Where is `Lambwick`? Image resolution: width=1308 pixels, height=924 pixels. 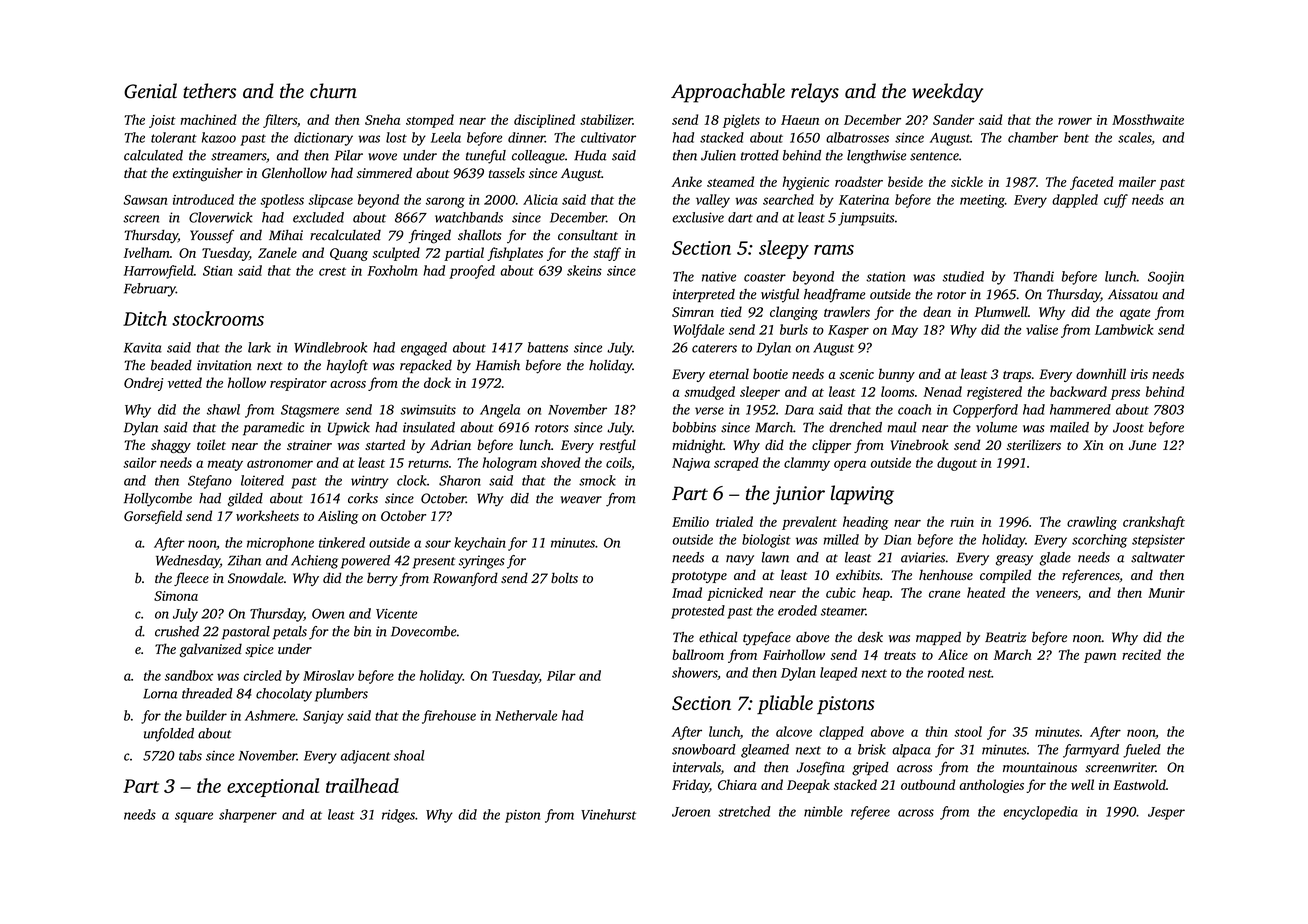
Lambwick is located at coordinates (1124, 329).
